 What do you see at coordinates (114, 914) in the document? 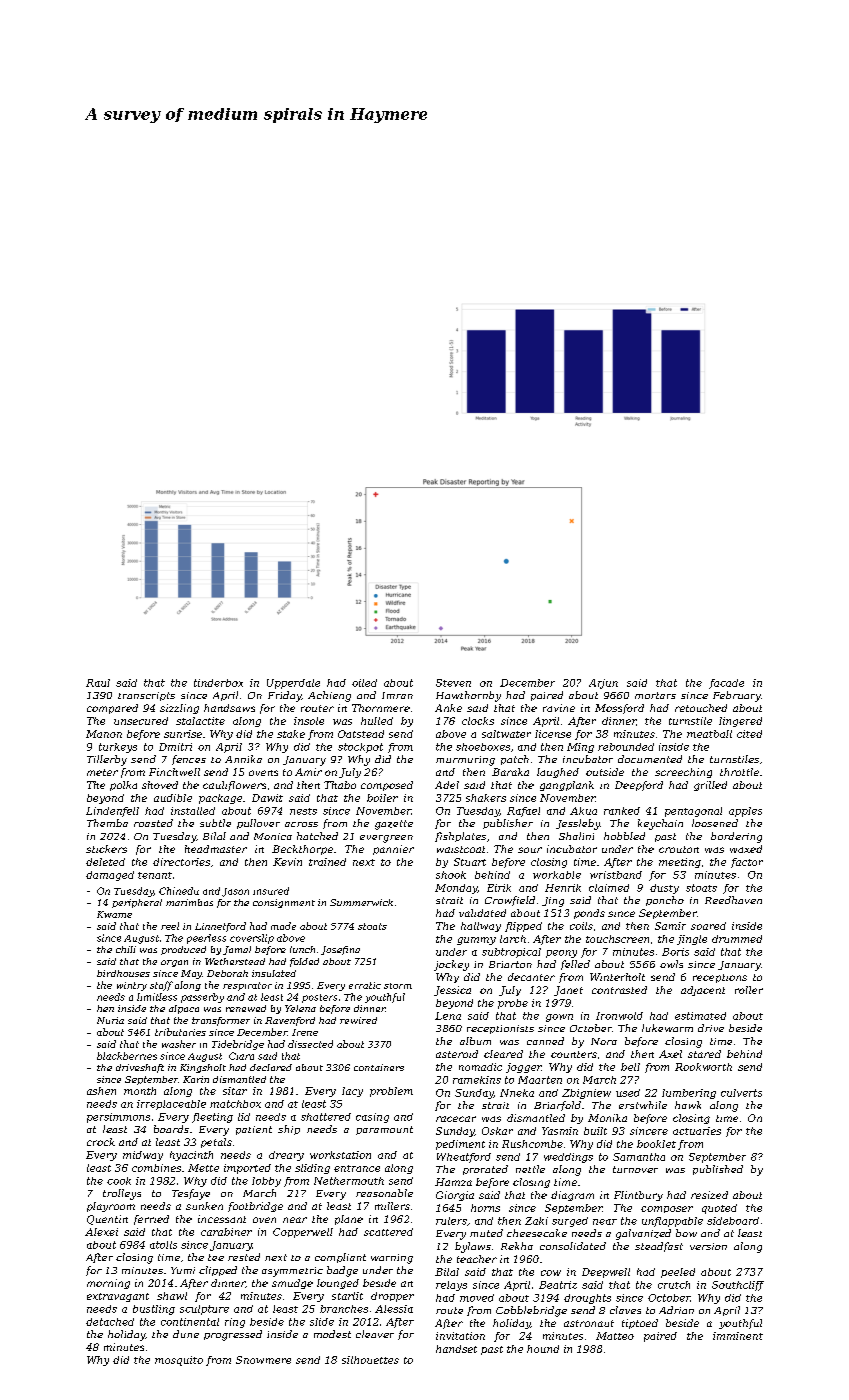
I see `Kwame` at bounding box center [114, 914].
